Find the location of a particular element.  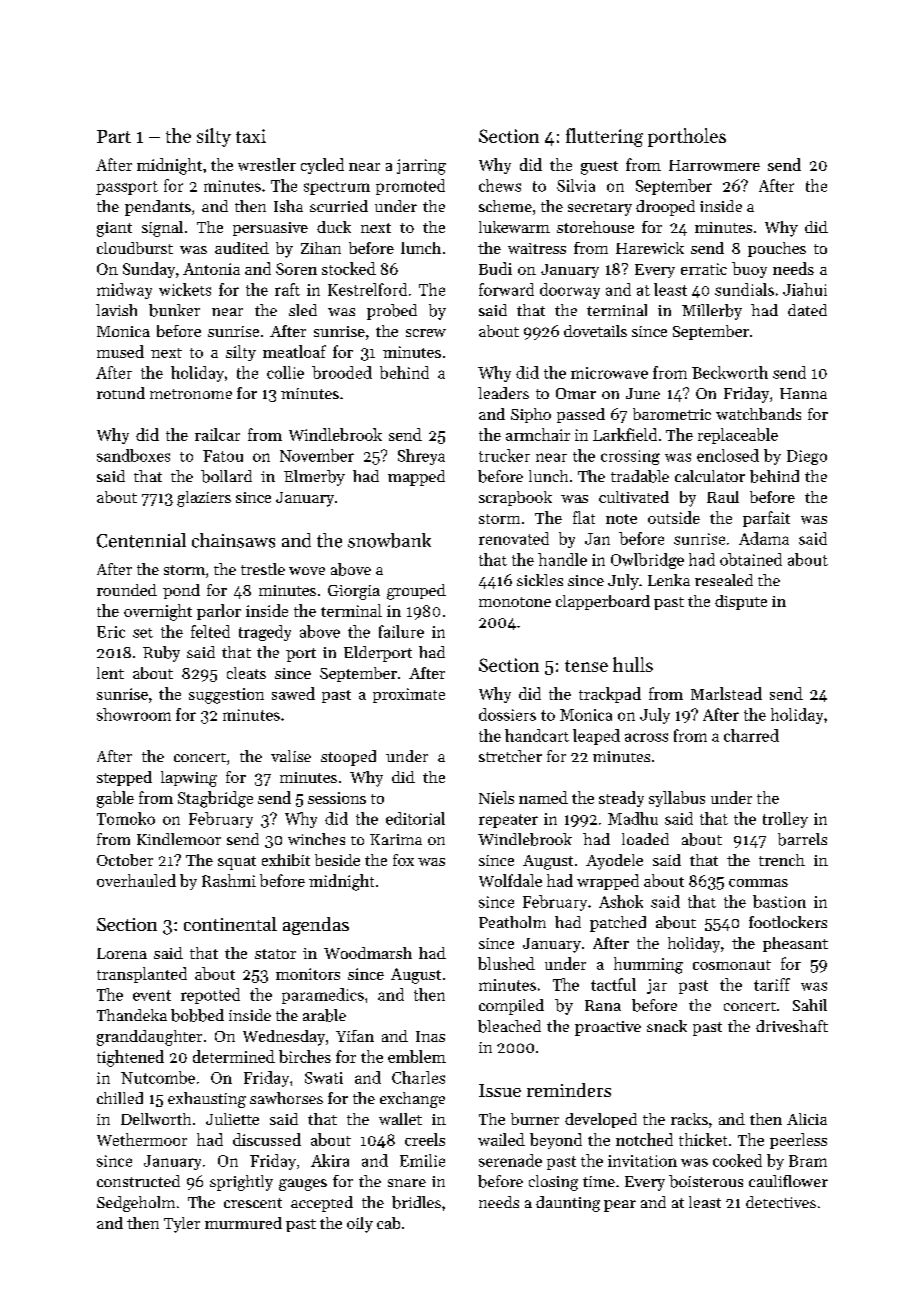

snack is located at coordinates (667, 1026).
